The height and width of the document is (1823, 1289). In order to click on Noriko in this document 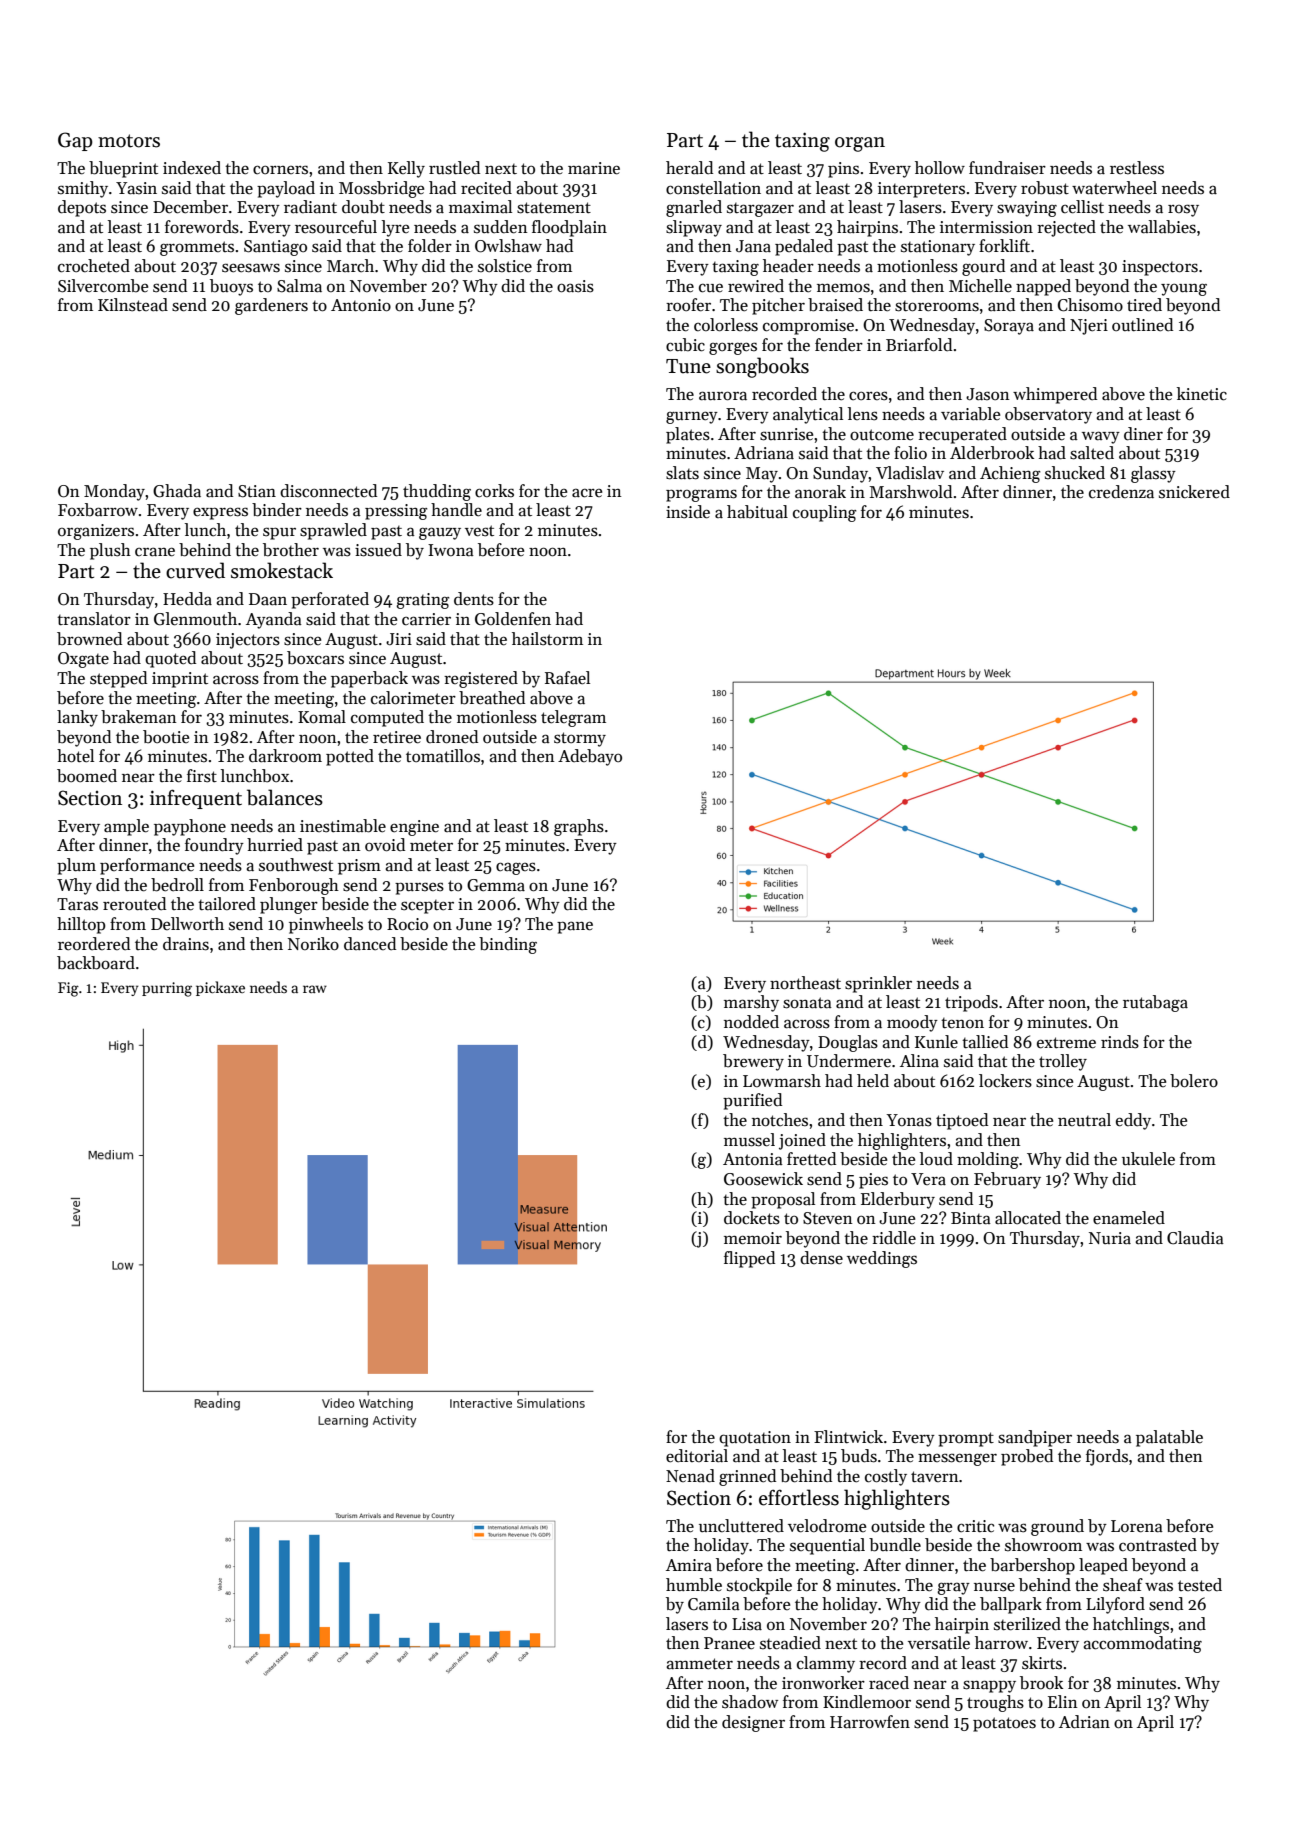, I will do `click(313, 944)`.
